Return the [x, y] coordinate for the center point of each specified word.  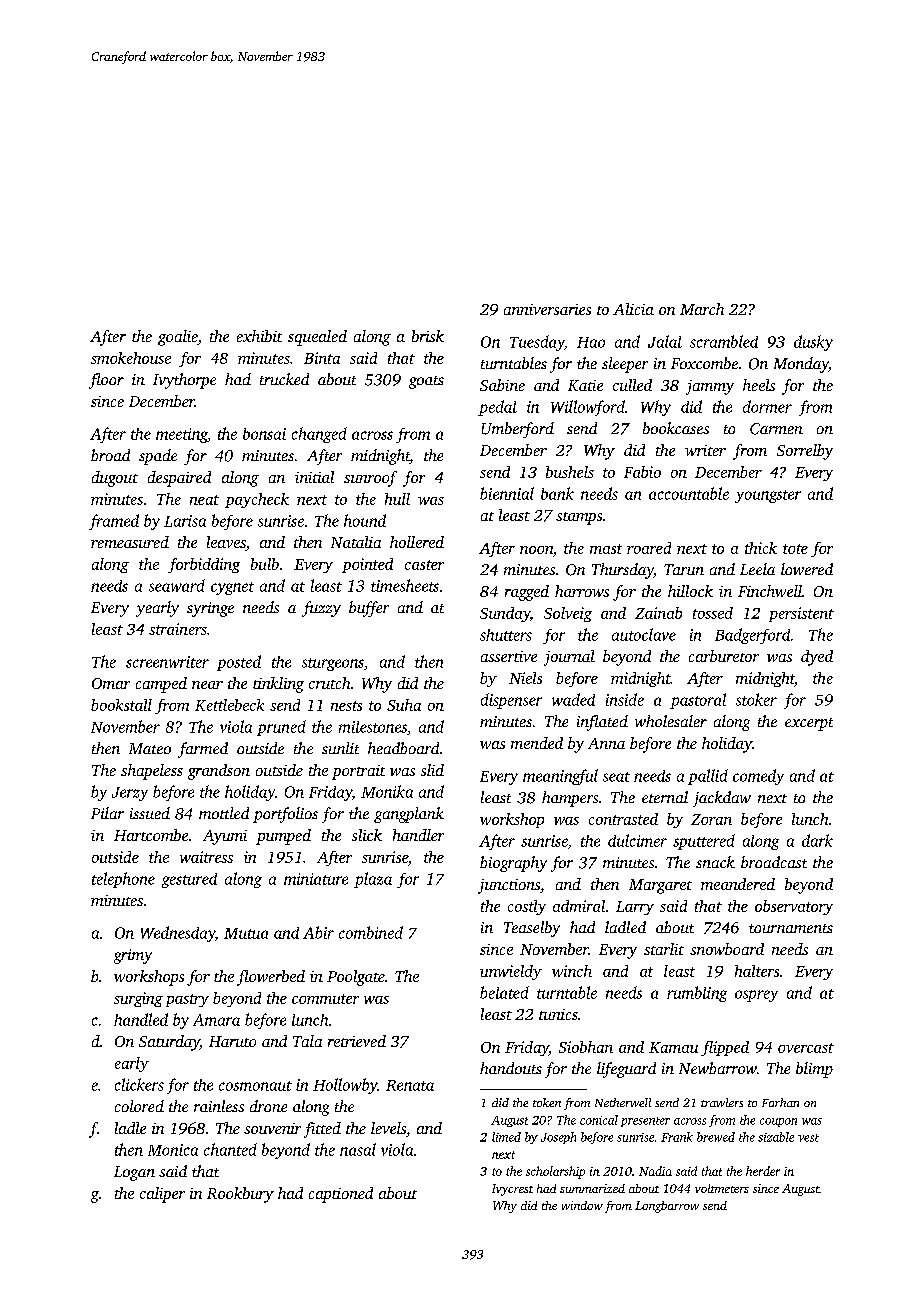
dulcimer [637, 840]
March [702, 309]
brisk [428, 336]
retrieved [357, 1041]
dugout [115, 479]
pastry [187, 1000]
